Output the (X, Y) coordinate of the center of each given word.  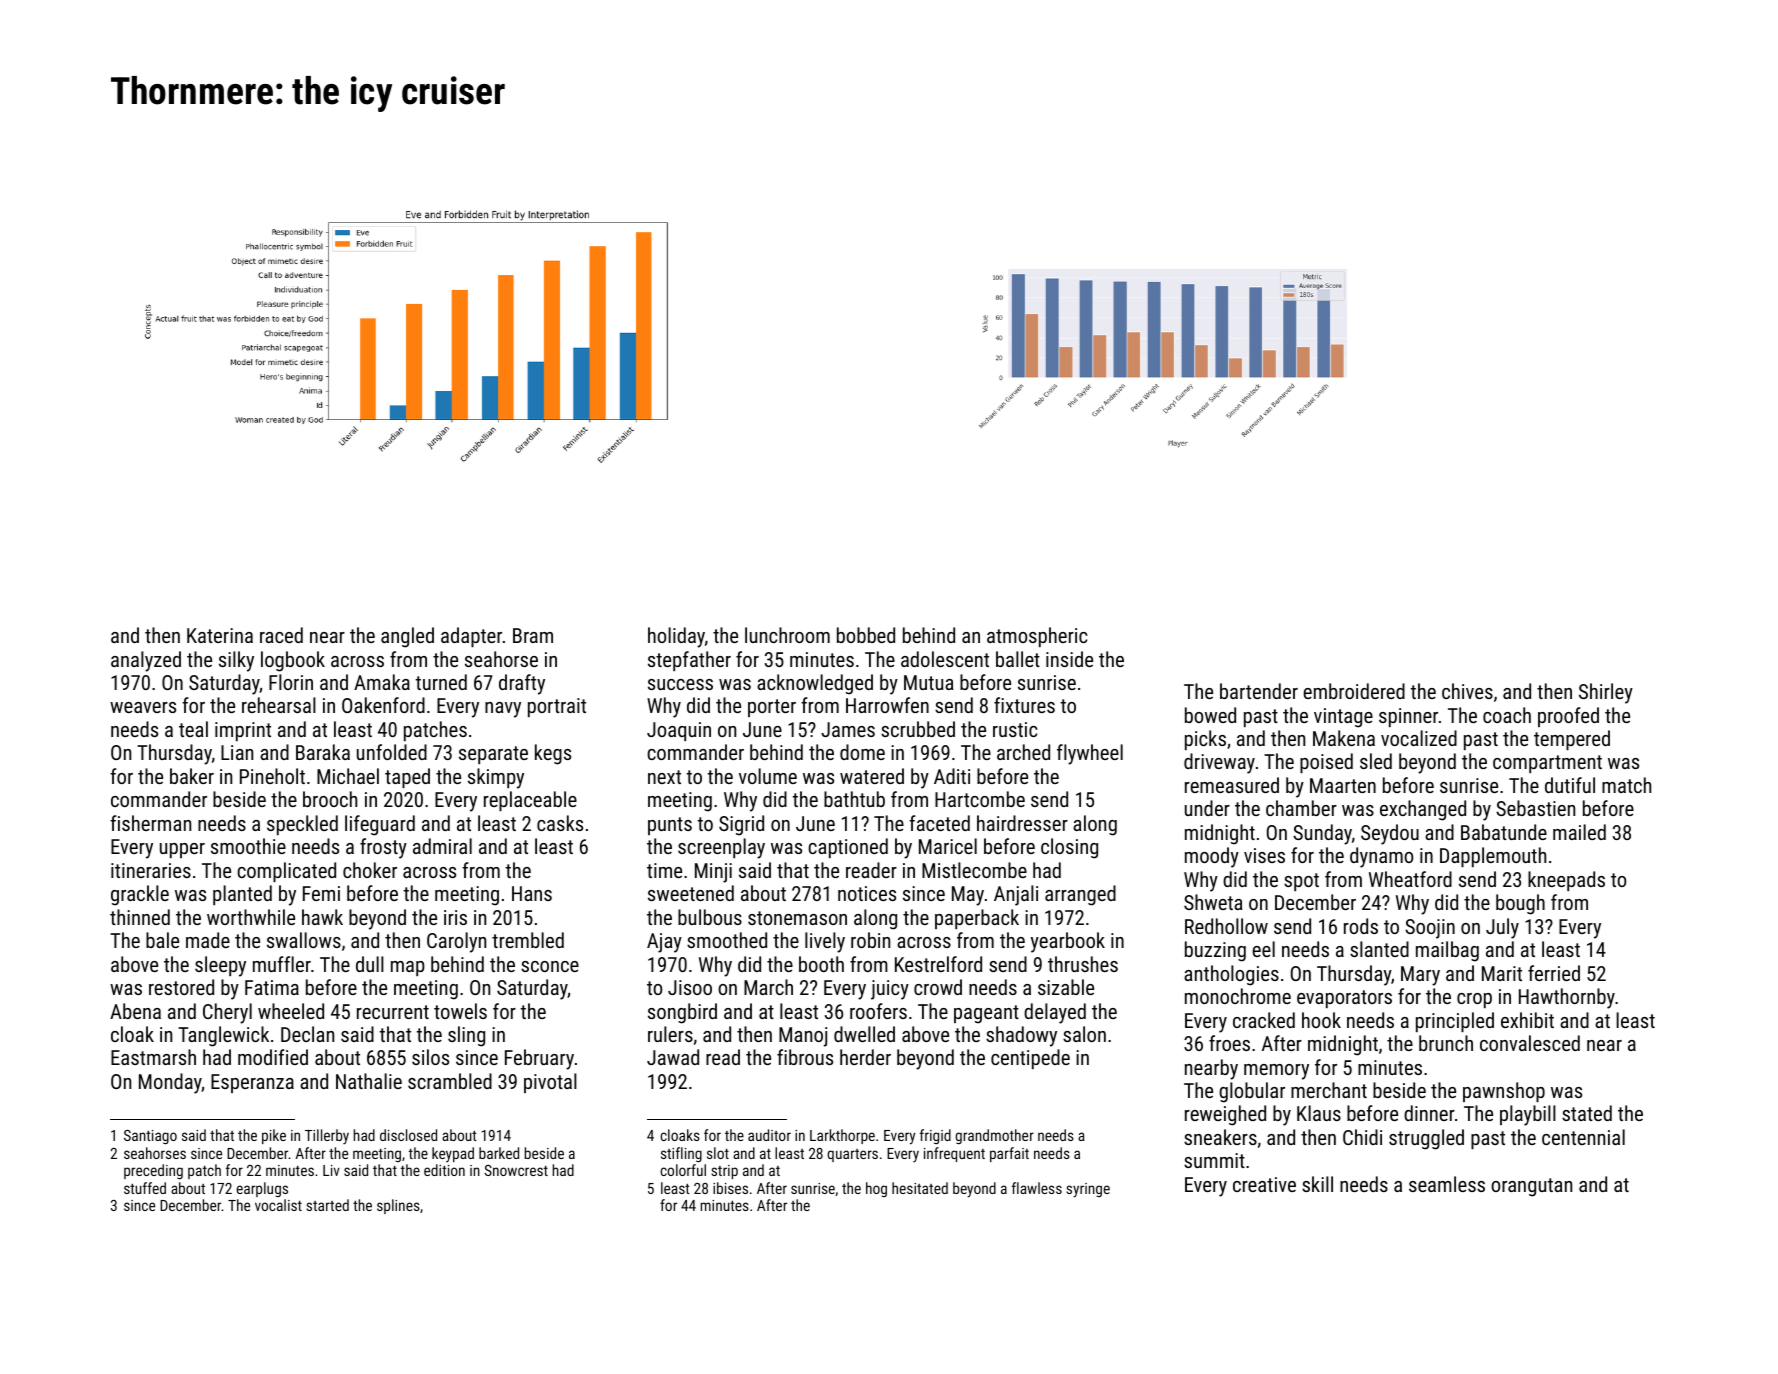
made (208, 940)
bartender (1259, 691)
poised (1326, 763)
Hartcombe (980, 799)
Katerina (220, 635)
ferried (1554, 973)
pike (274, 1136)
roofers (878, 1011)
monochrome (1238, 996)
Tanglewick (223, 1036)
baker (192, 776)
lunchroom (787, 635)
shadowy (1021, 1036)
